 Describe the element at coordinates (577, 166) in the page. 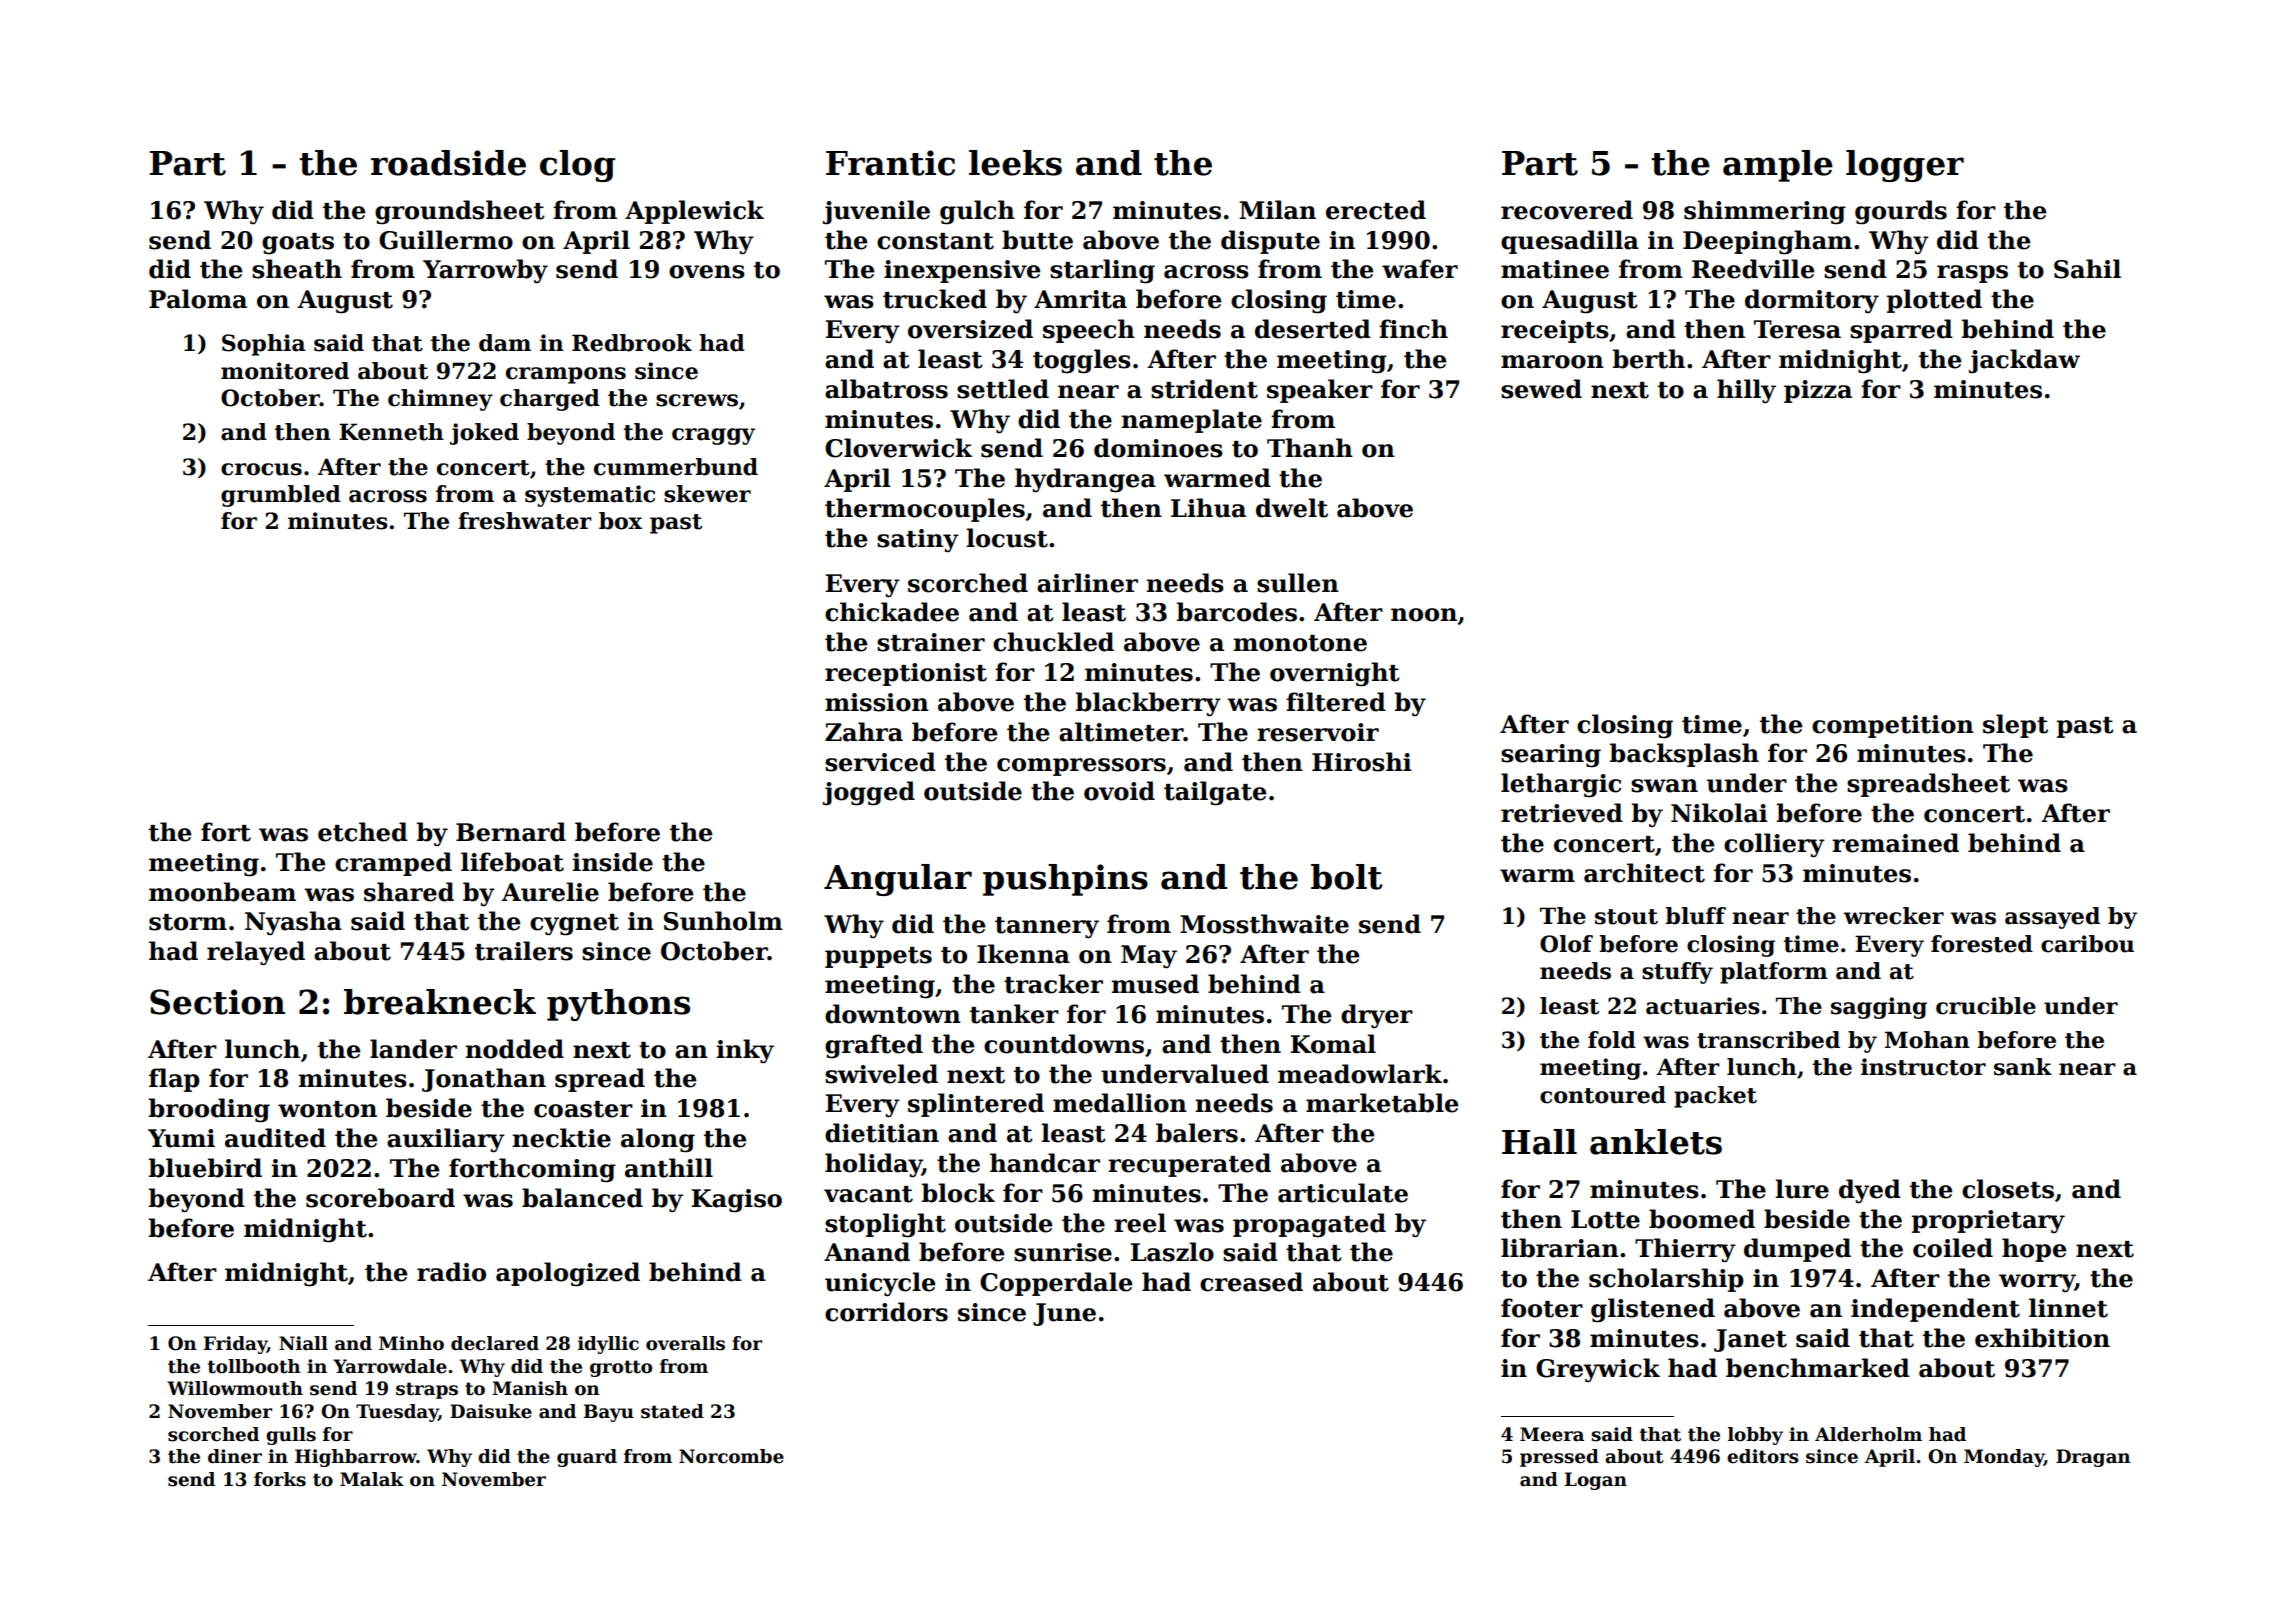

I see `clog` at that location.
